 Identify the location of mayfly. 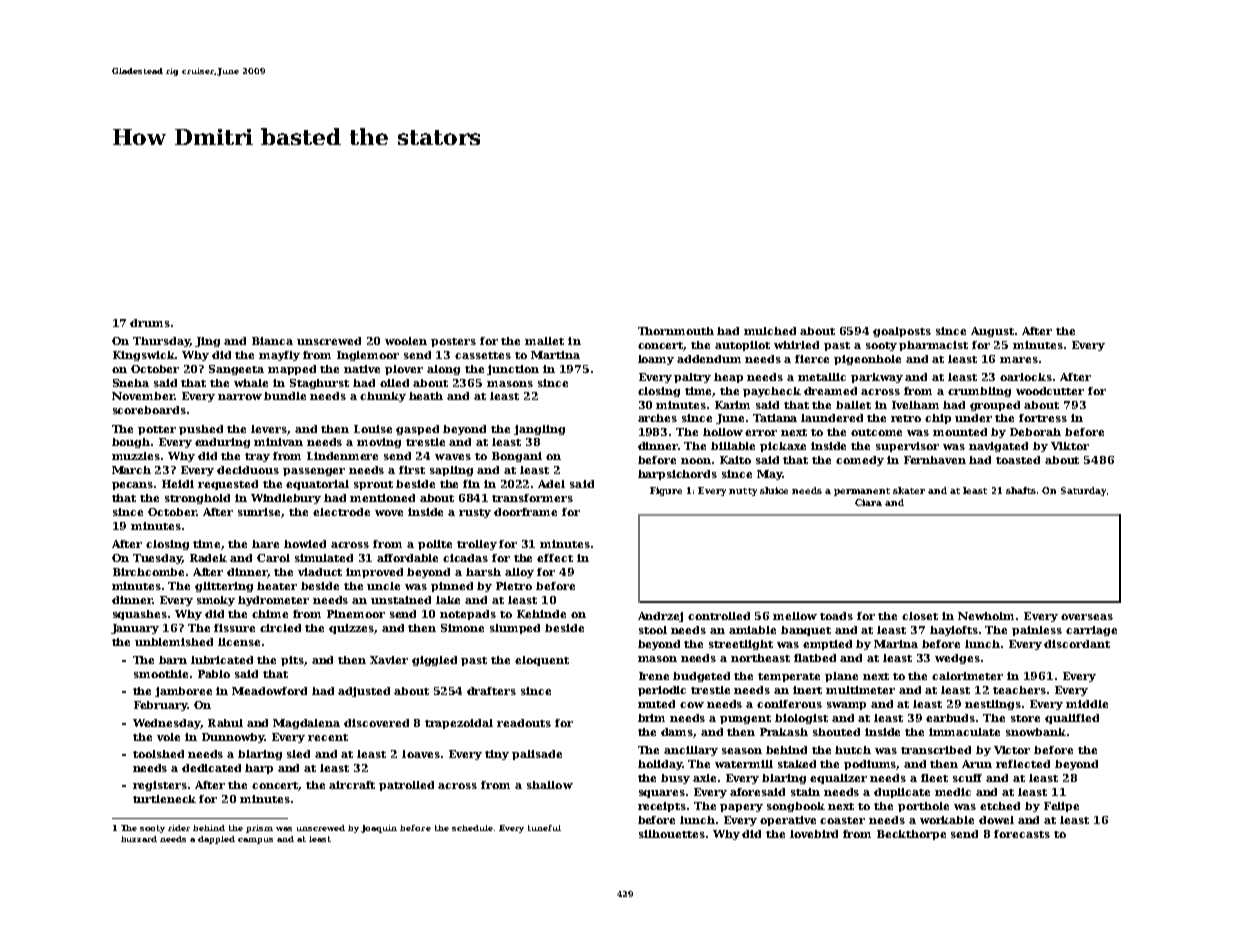
(279, 356).
